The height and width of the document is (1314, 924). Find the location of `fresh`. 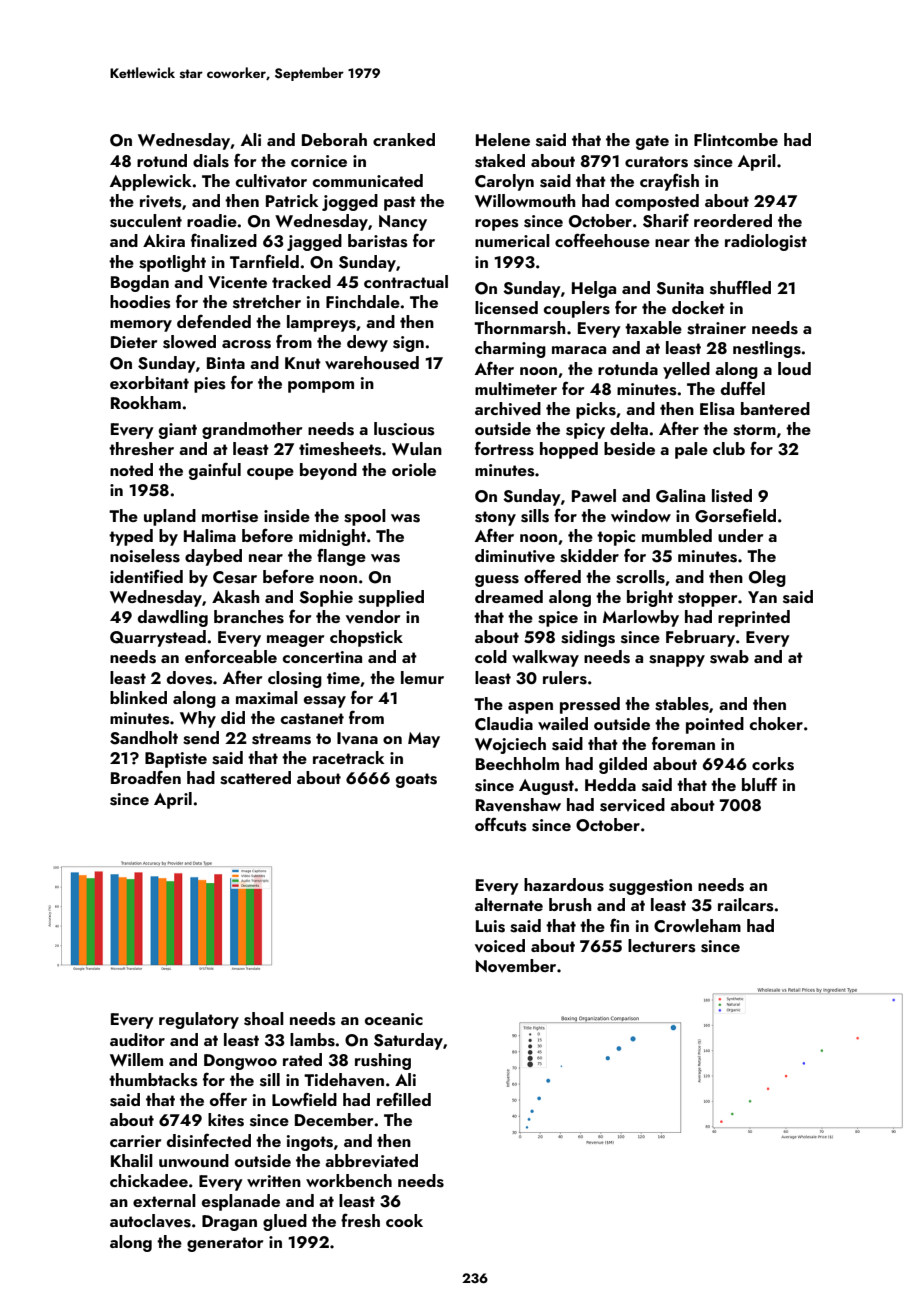

fresh is located at coordinates (360, 1220).
